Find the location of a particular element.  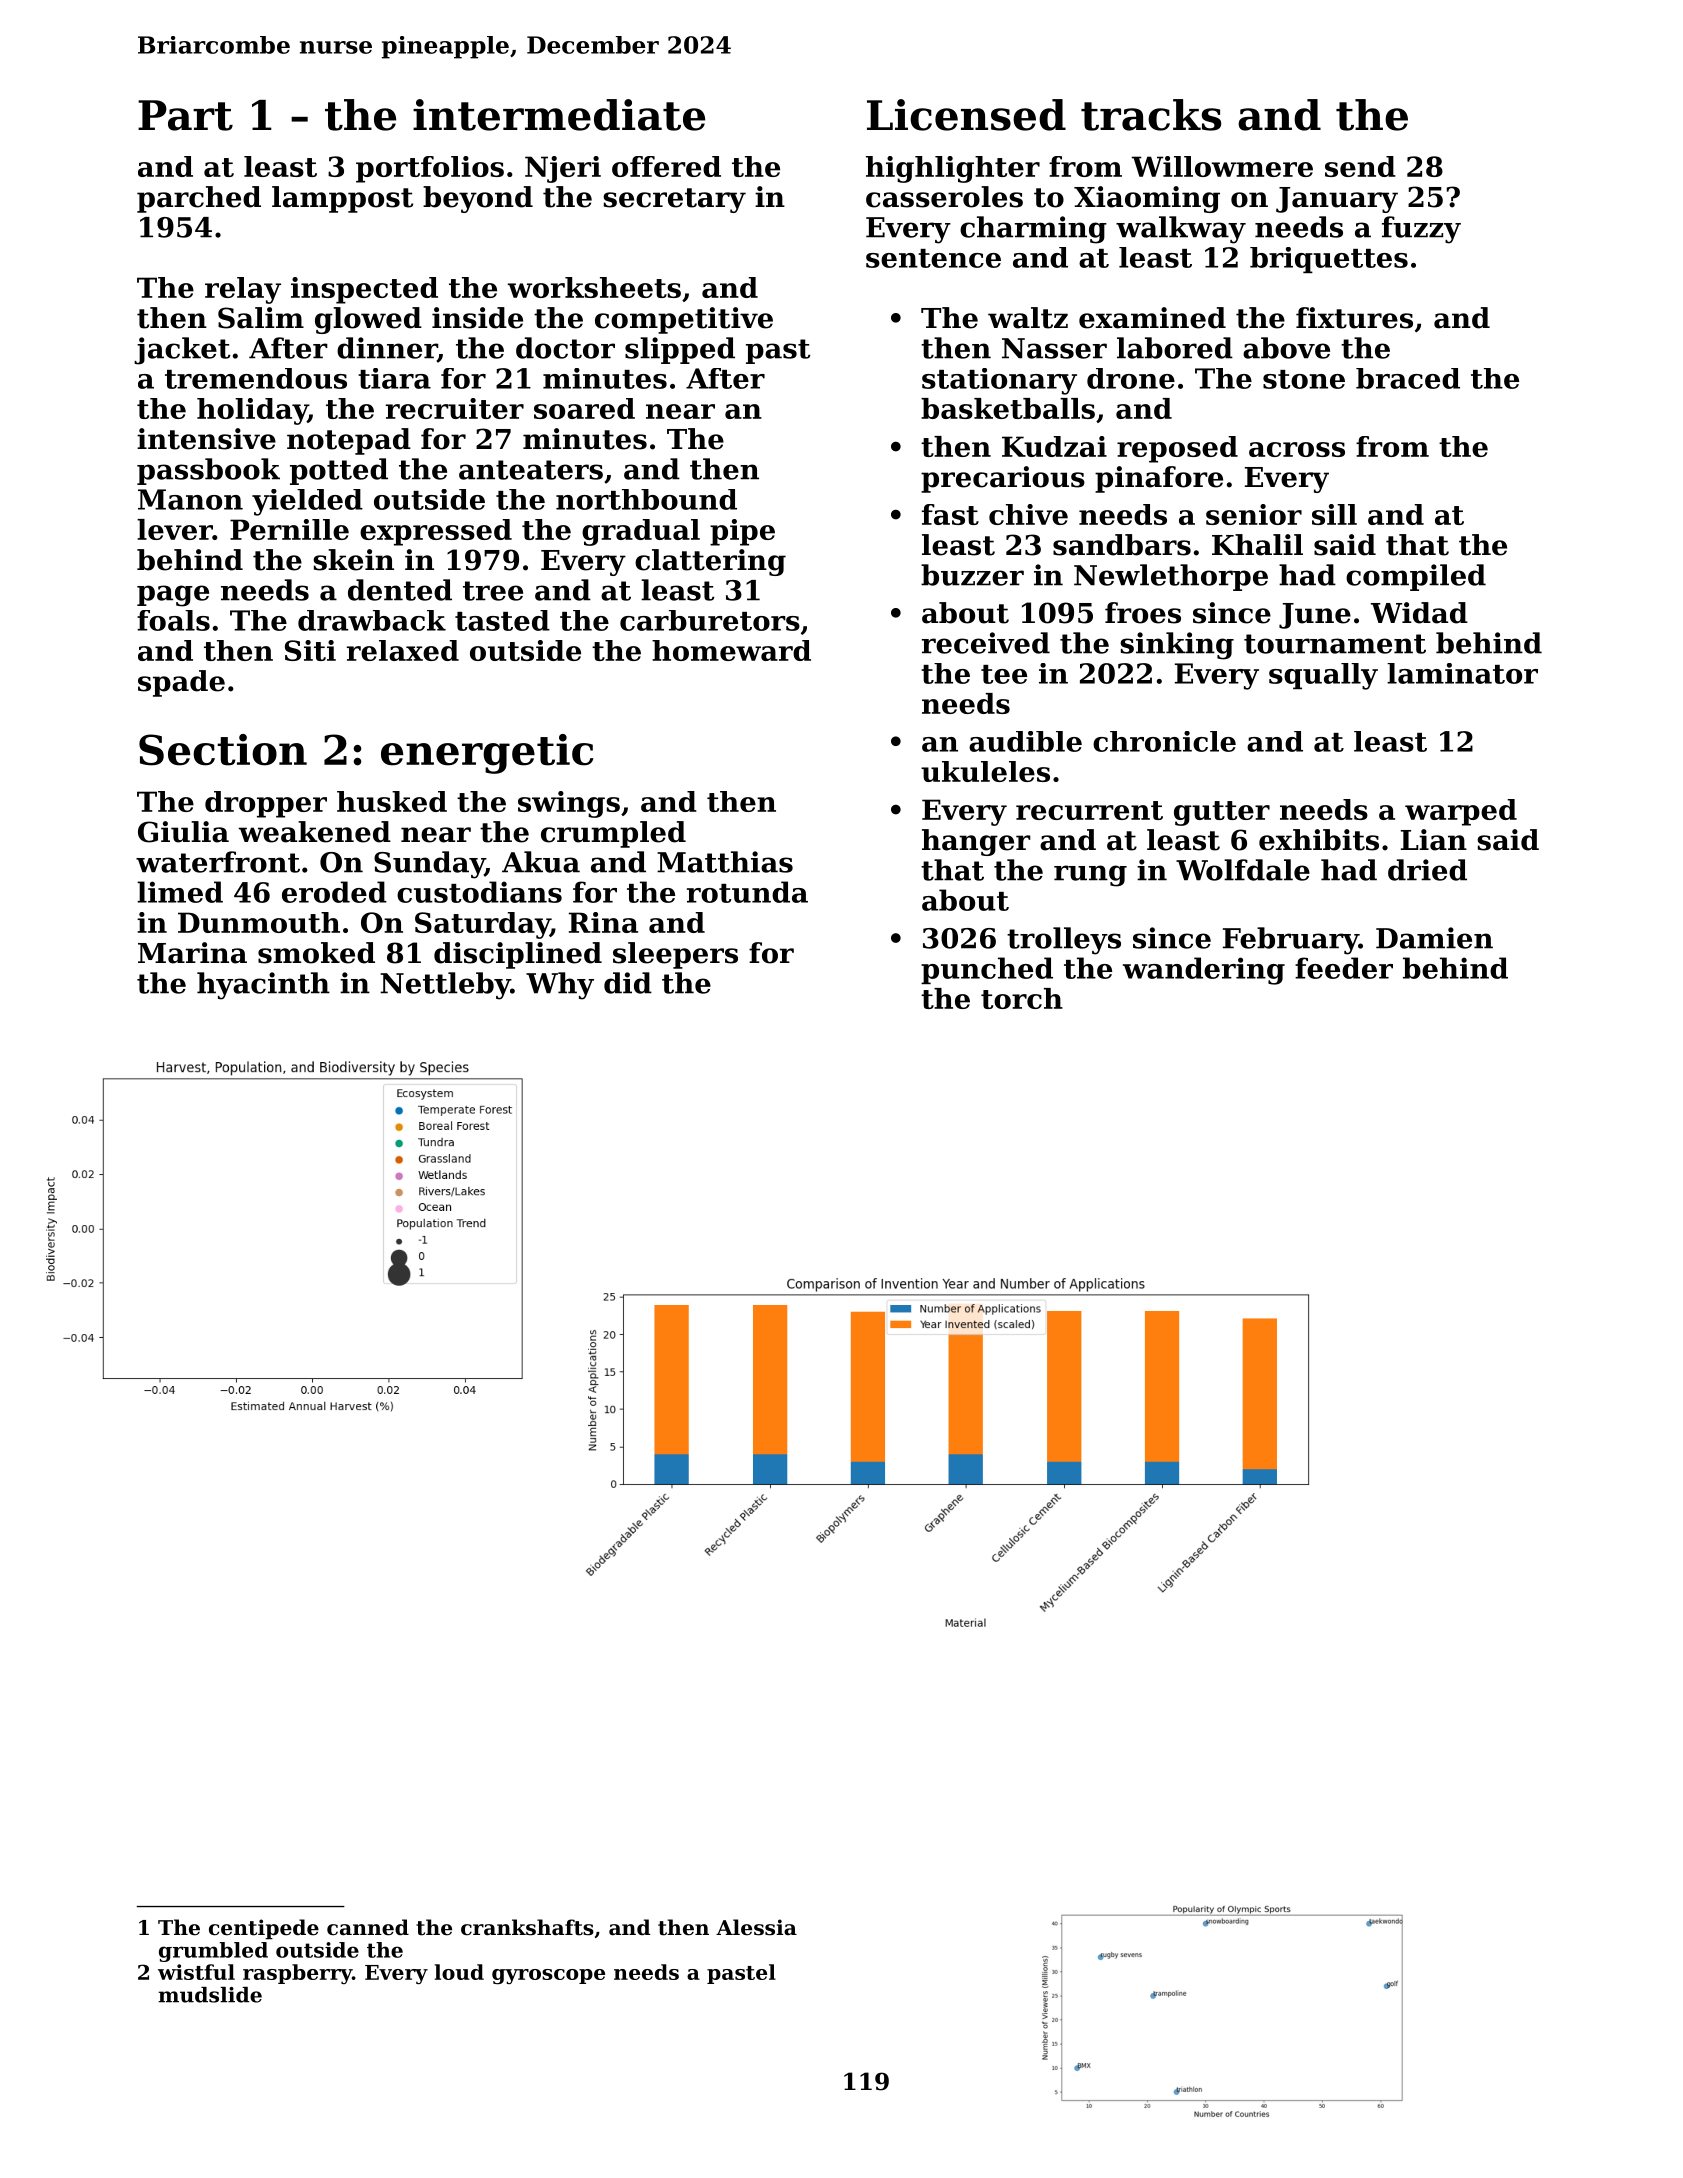

wandering is located at coordinates (1204, 971).
